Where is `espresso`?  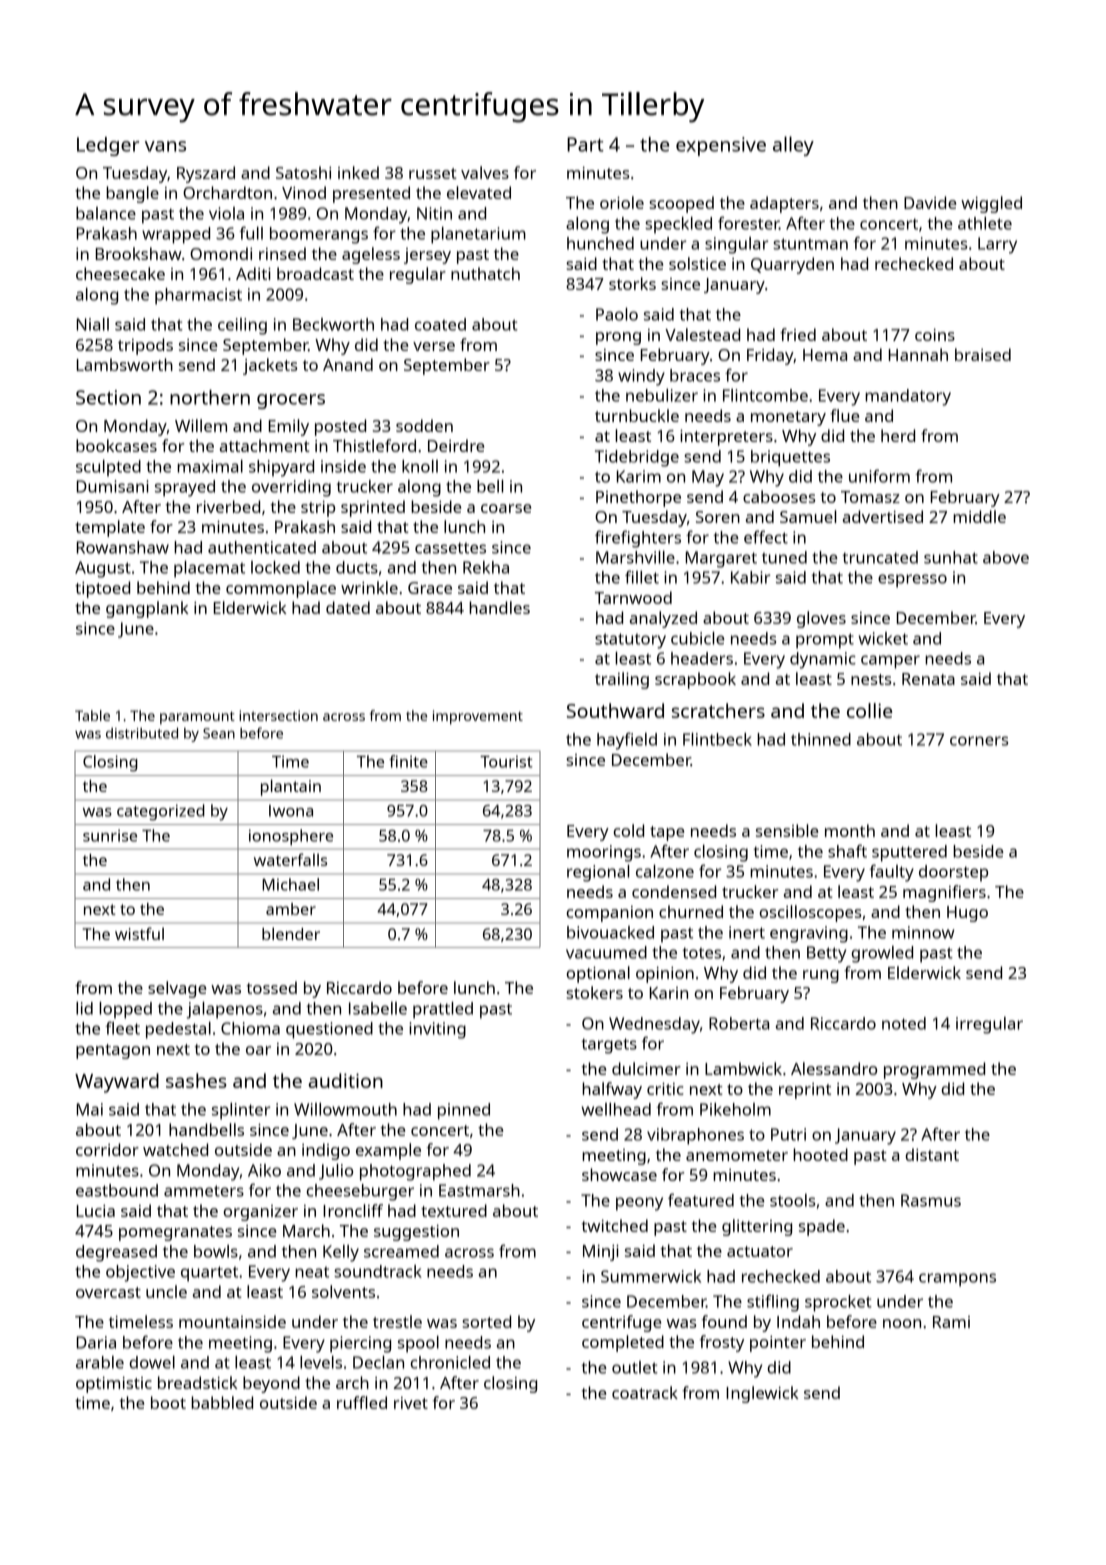 espresso is located at coordinates (912, 581).
